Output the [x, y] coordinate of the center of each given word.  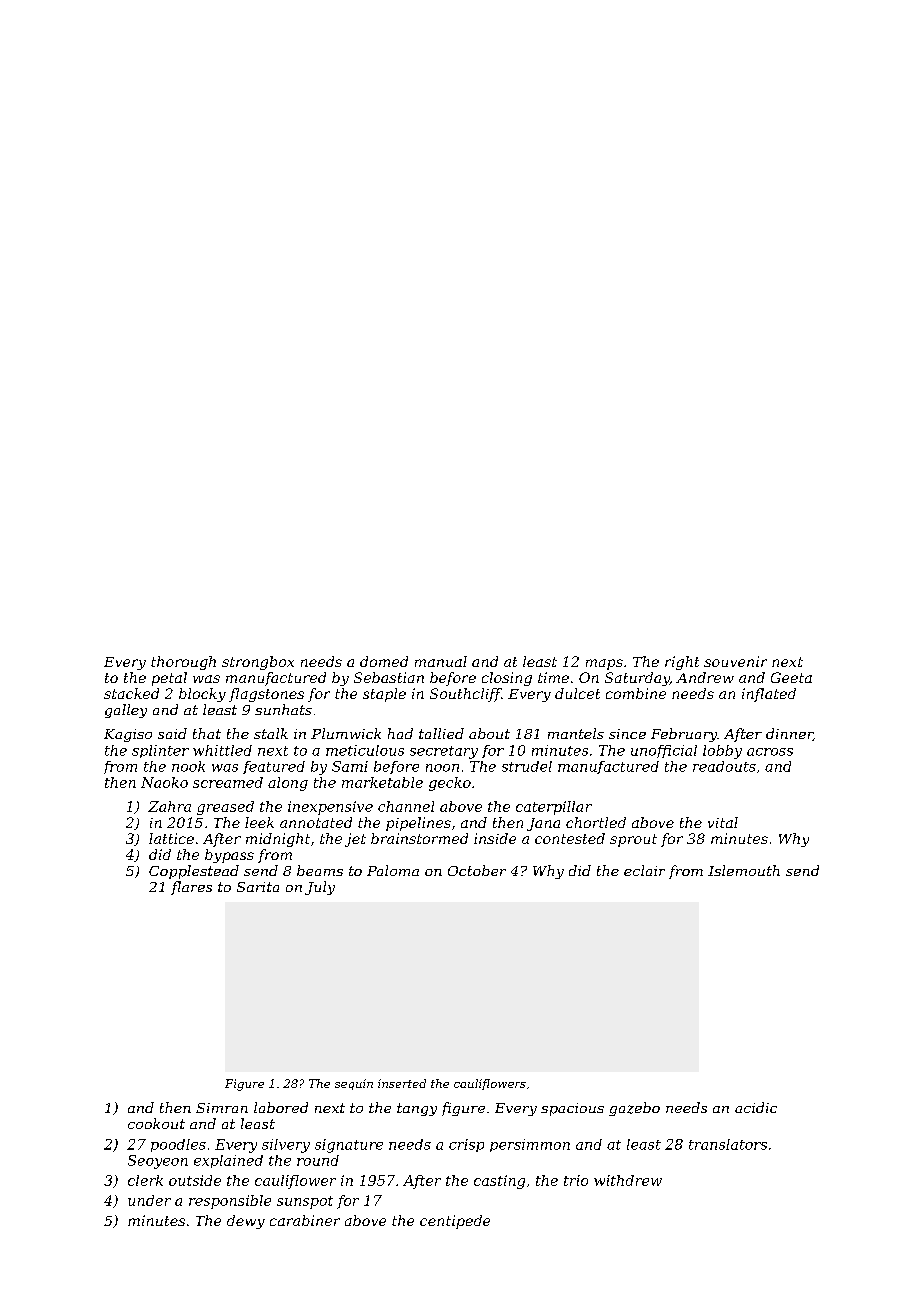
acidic [756, 1107]
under [149, 1200]
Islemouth [744, 870]
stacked [131, 693]
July [320, 888]
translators [728, 1144]
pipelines [418, 824]
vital [723, 822]
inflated [769, 695]
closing [507, 679]
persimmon [530, 1145]
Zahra [169, 806]
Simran [222, 1108]
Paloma [393, 870]
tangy [417, 1109]
